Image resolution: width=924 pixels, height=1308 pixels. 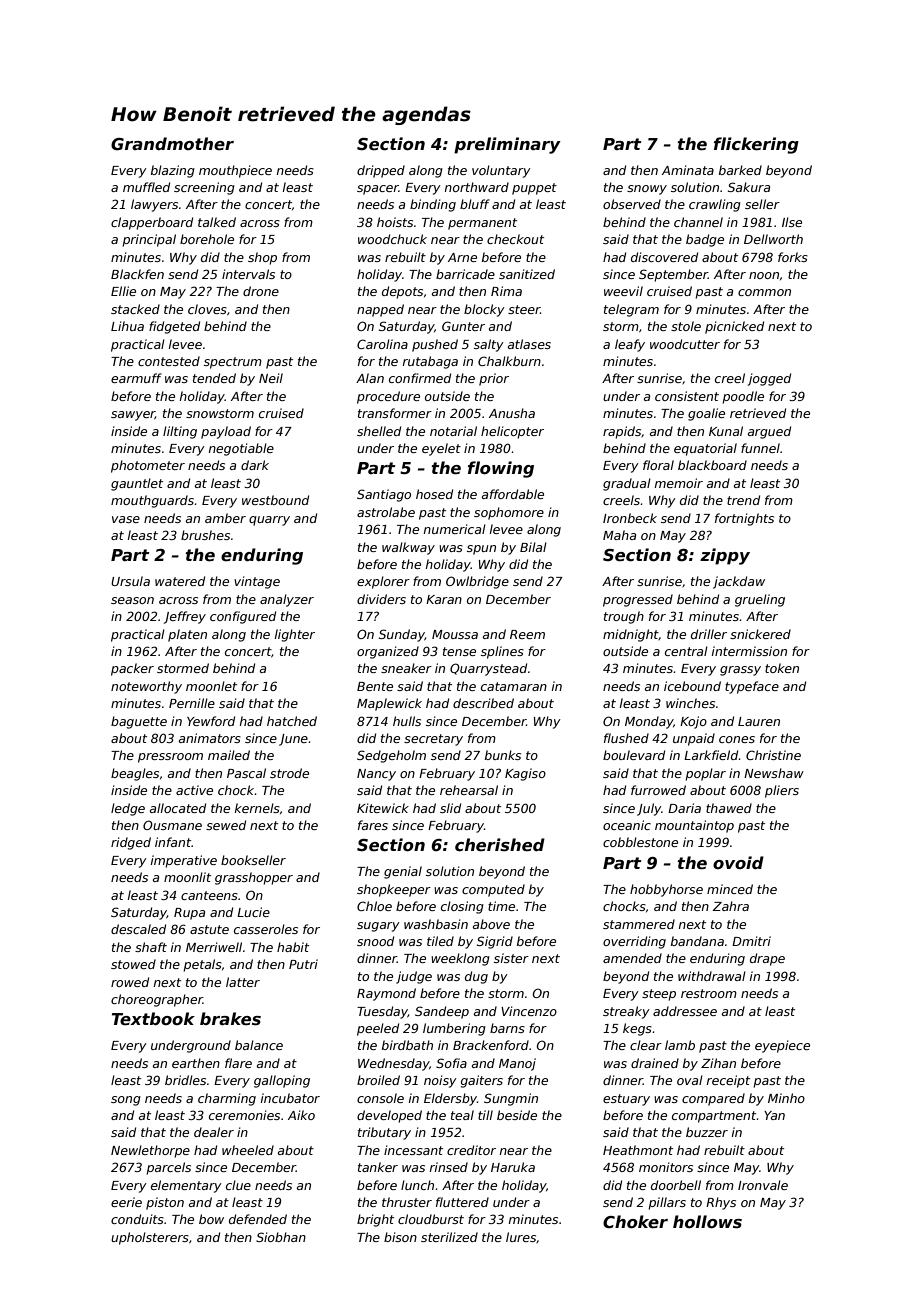 I want to click on poodle, so click(x=743, y=397).
